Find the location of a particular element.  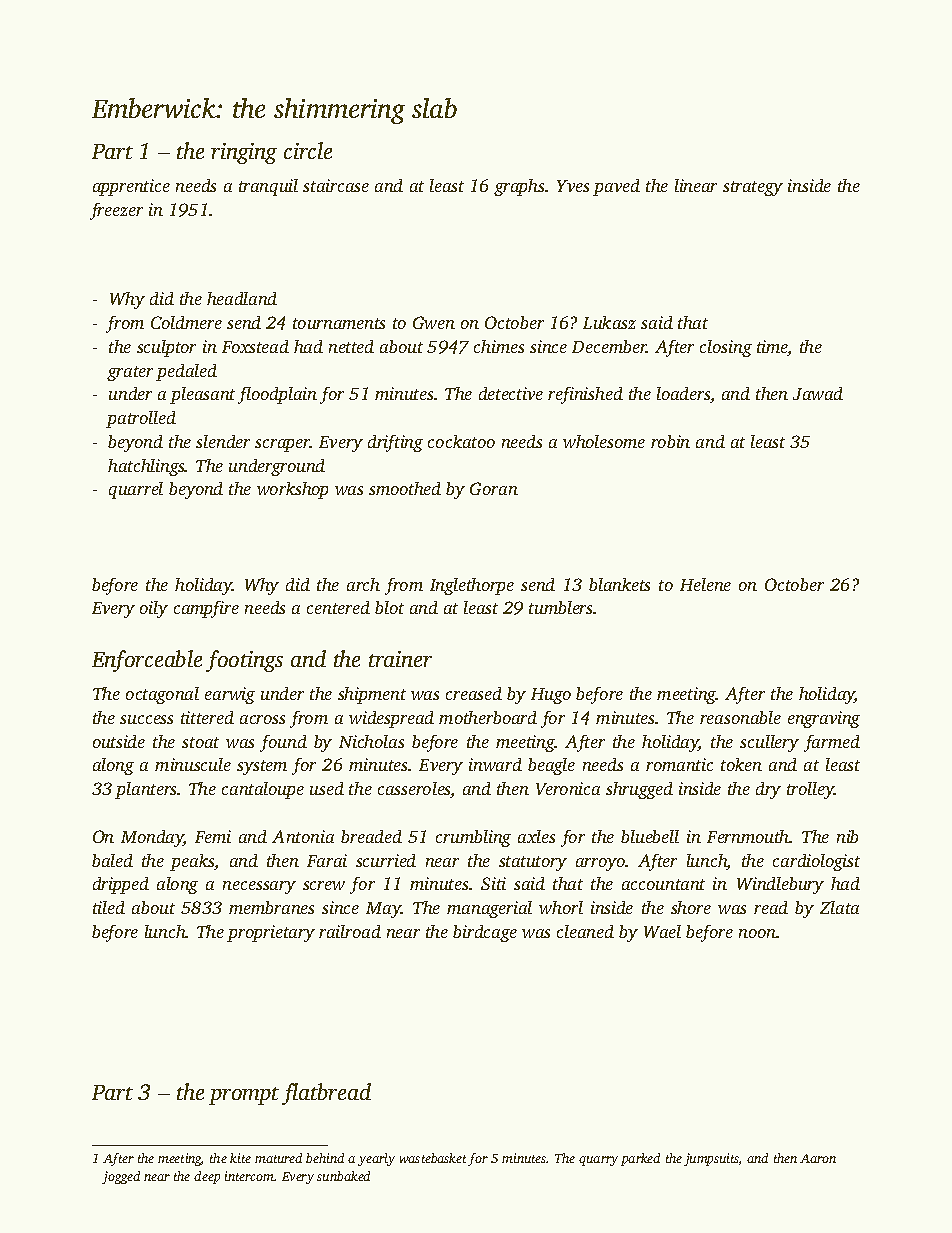

tumblers is located at coordinates (561, 607).
